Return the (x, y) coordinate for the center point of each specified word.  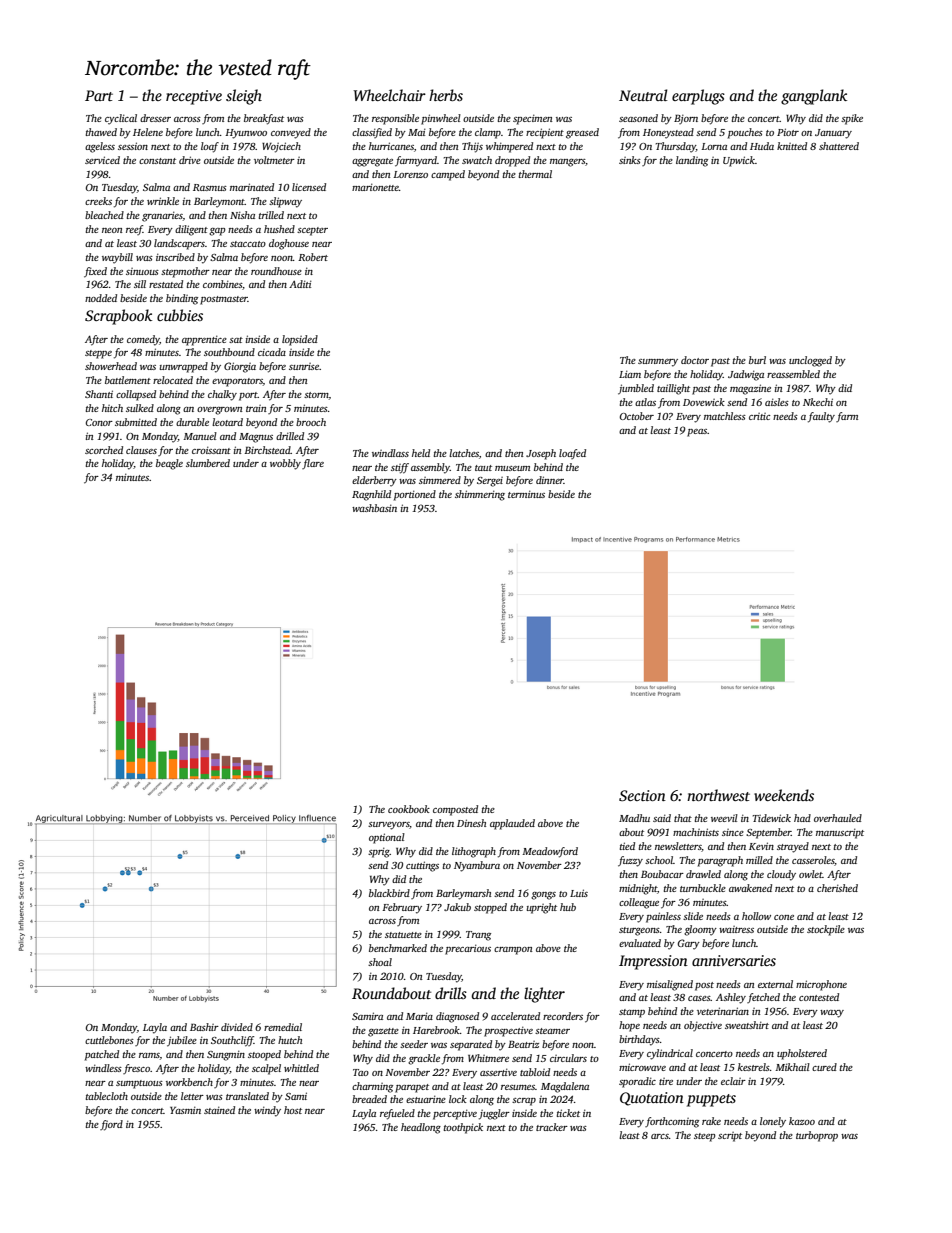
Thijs (472, 147)
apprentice (204, 340)
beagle (169, 464)
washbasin (374, 508)
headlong (421, 1128)
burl (757, 360)
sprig (379, 852)
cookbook (409, 809)
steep (705, 1137)
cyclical (121, 119)
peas (697, 433)
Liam (630, 374)
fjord (111, 1125)
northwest (718, 795)
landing (692, 161)
